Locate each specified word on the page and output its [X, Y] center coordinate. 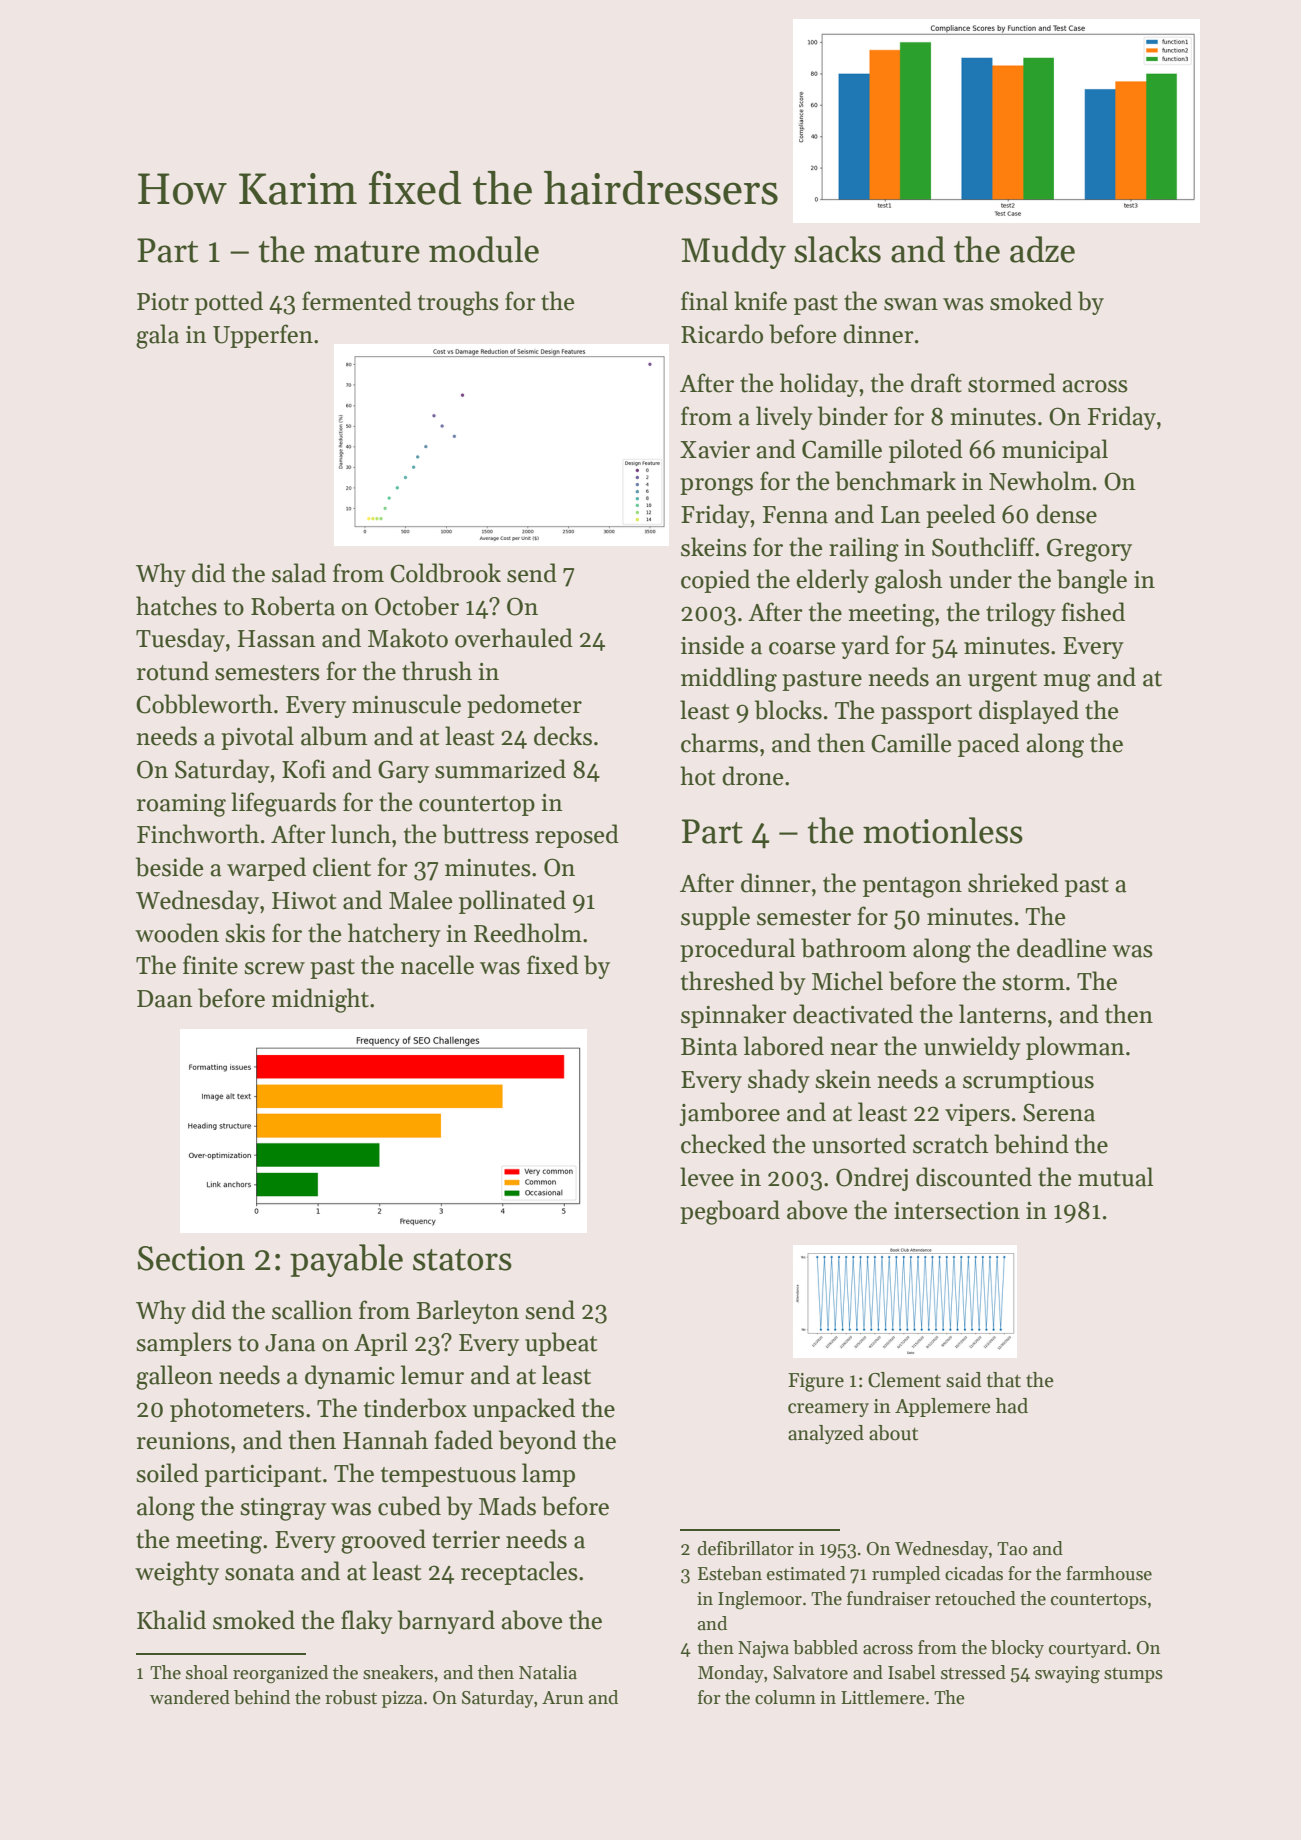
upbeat [561, 1344]
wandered [190, 1697]
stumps [1133, 1675]
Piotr [163, 302]
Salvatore [810, 1672]
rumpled [906, 1575]
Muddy [733, 252]
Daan [165, 999]
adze [1042, 249]
